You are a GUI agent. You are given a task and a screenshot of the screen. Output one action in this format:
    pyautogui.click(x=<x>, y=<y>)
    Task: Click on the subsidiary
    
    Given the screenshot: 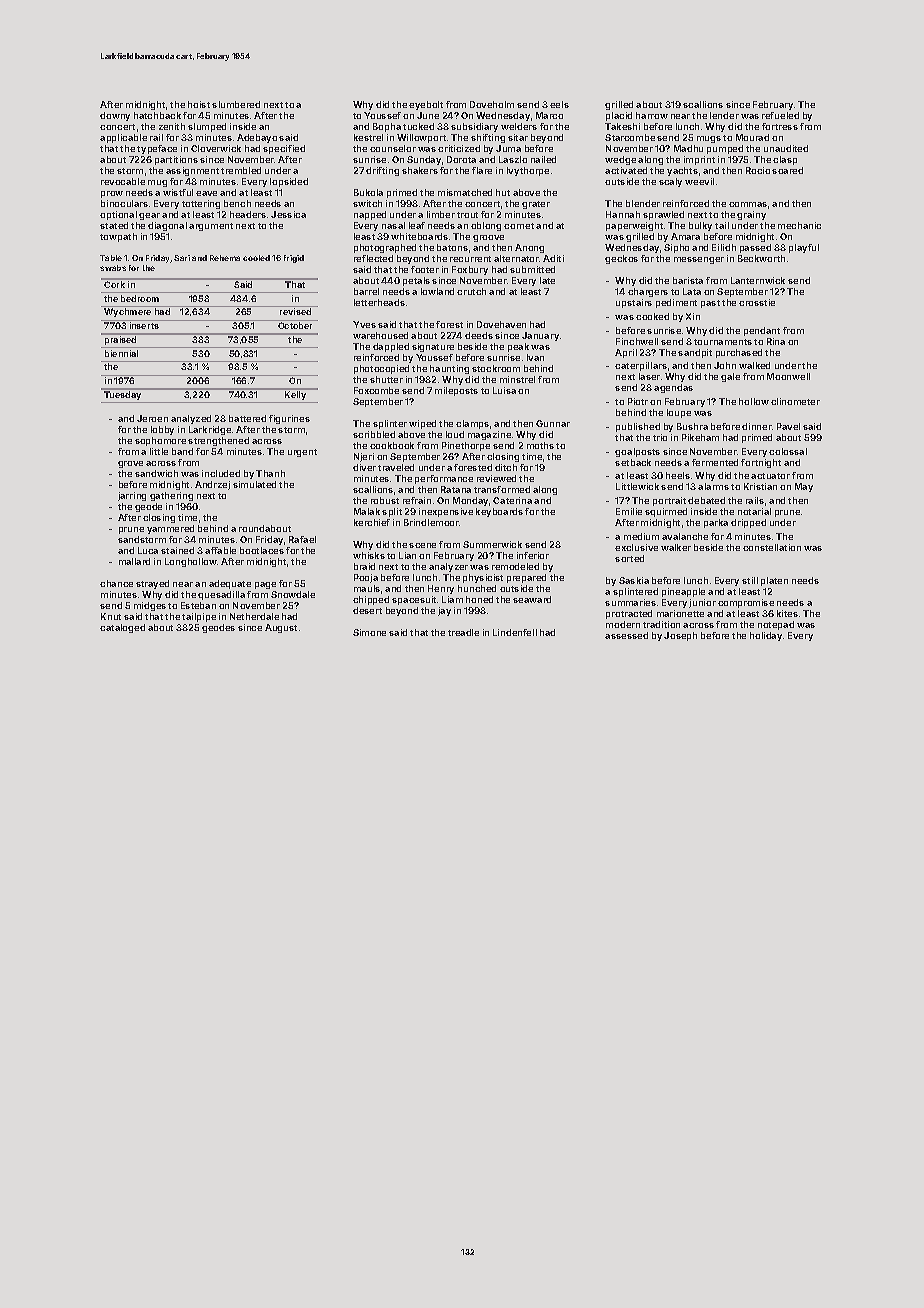 What is the action you would take?
    pyautogui.click(x=474, y=127)
